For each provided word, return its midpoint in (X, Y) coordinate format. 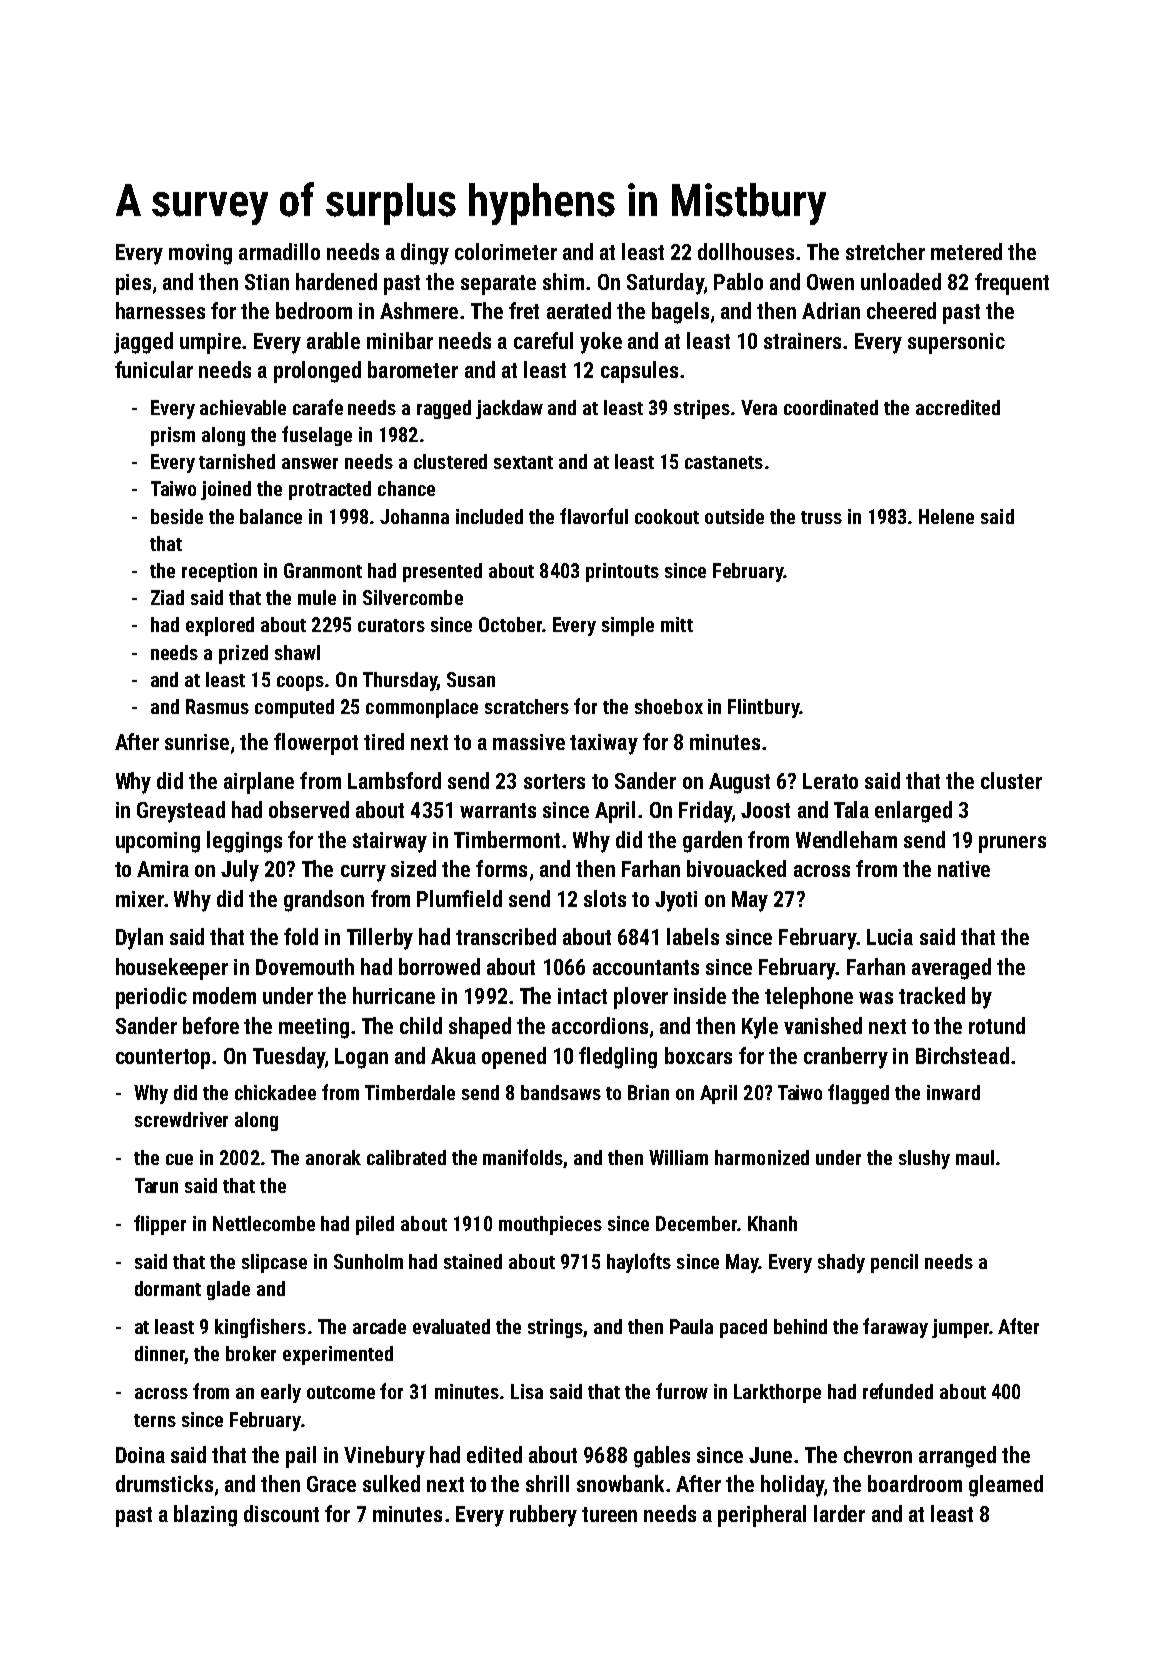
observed (309, 809)
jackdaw (509, 409)
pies (133, 284)
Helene (946, 516)
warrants (498, 810)
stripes (702, 409)
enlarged (913, 812)
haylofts (639, 1263)
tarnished (237, 461)
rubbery (543, 1516)
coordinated (831, 407)
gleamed (1006, 1486)
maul (975, 1157)
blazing (205, 1516)
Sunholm (368, 1261)
